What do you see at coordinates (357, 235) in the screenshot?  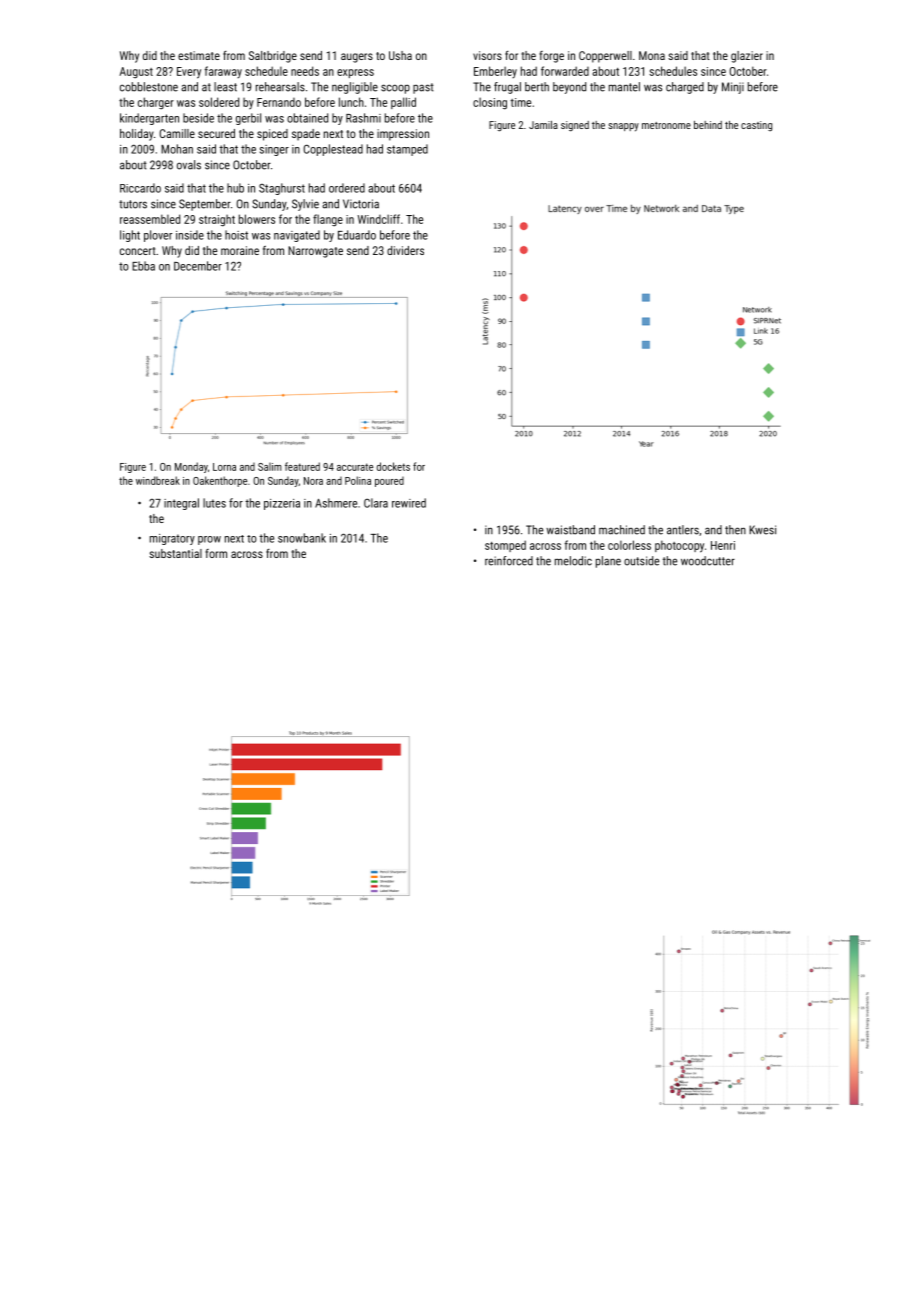 I see `Eduardo` at bounding box center [357, 235].
